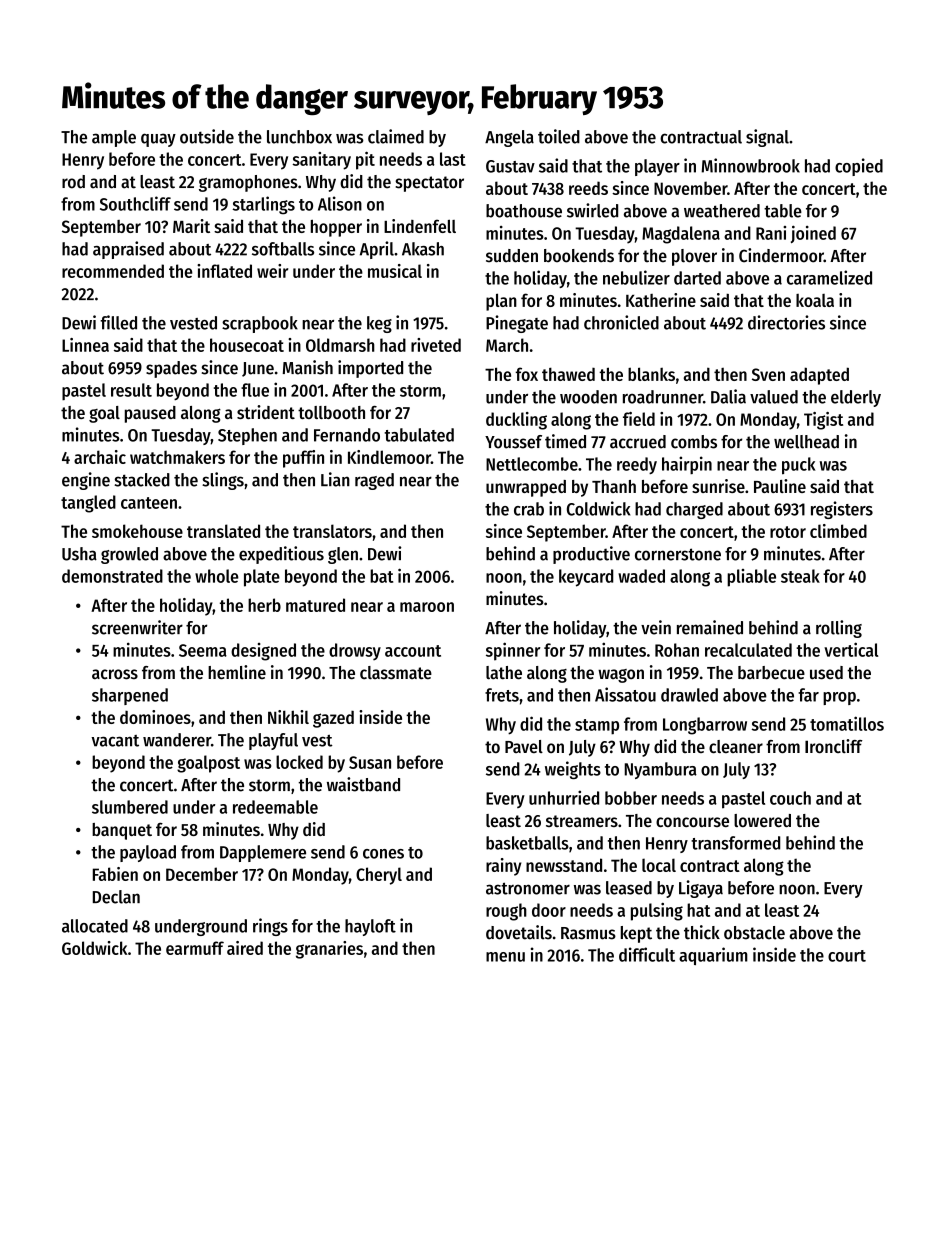  Describe the element at coordinates (808, 695) in the screenshot. I see `far` at that location.
